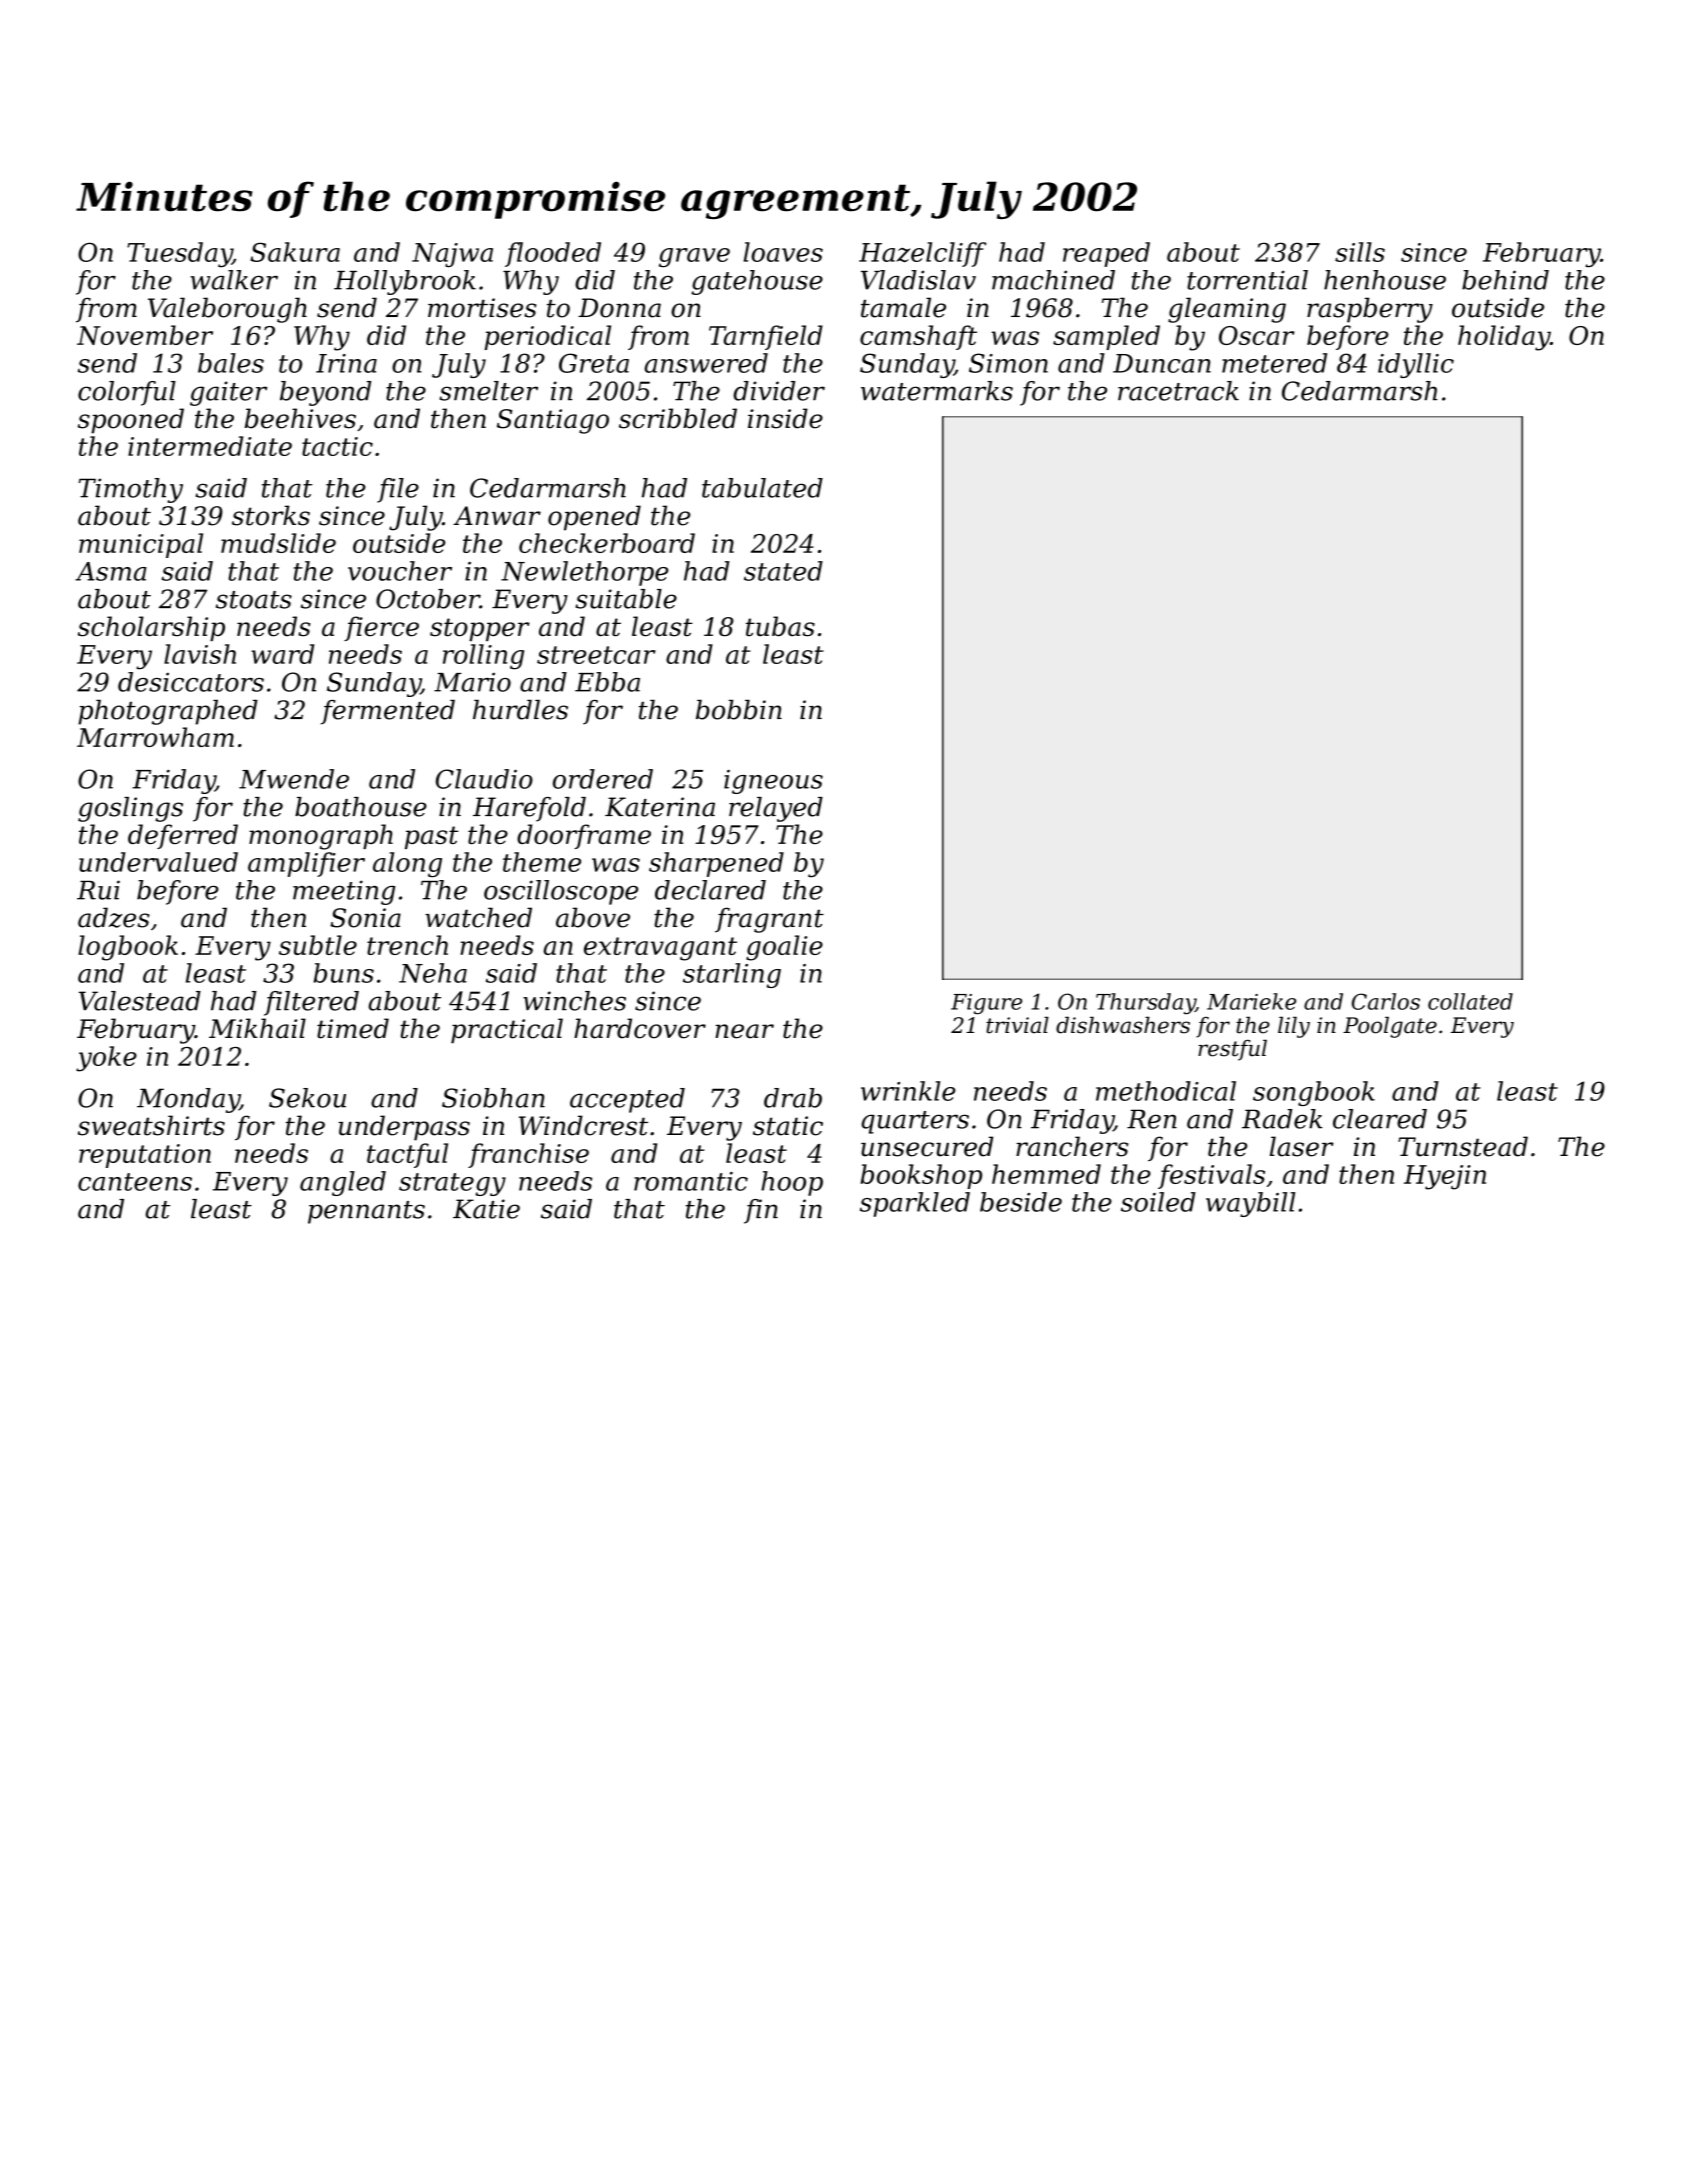 This screenshot has width=1683, height=2178. What do you see at coordinates (553, 254) in the screenshot?
I see `flooded` at bounding box center [553, 254].
